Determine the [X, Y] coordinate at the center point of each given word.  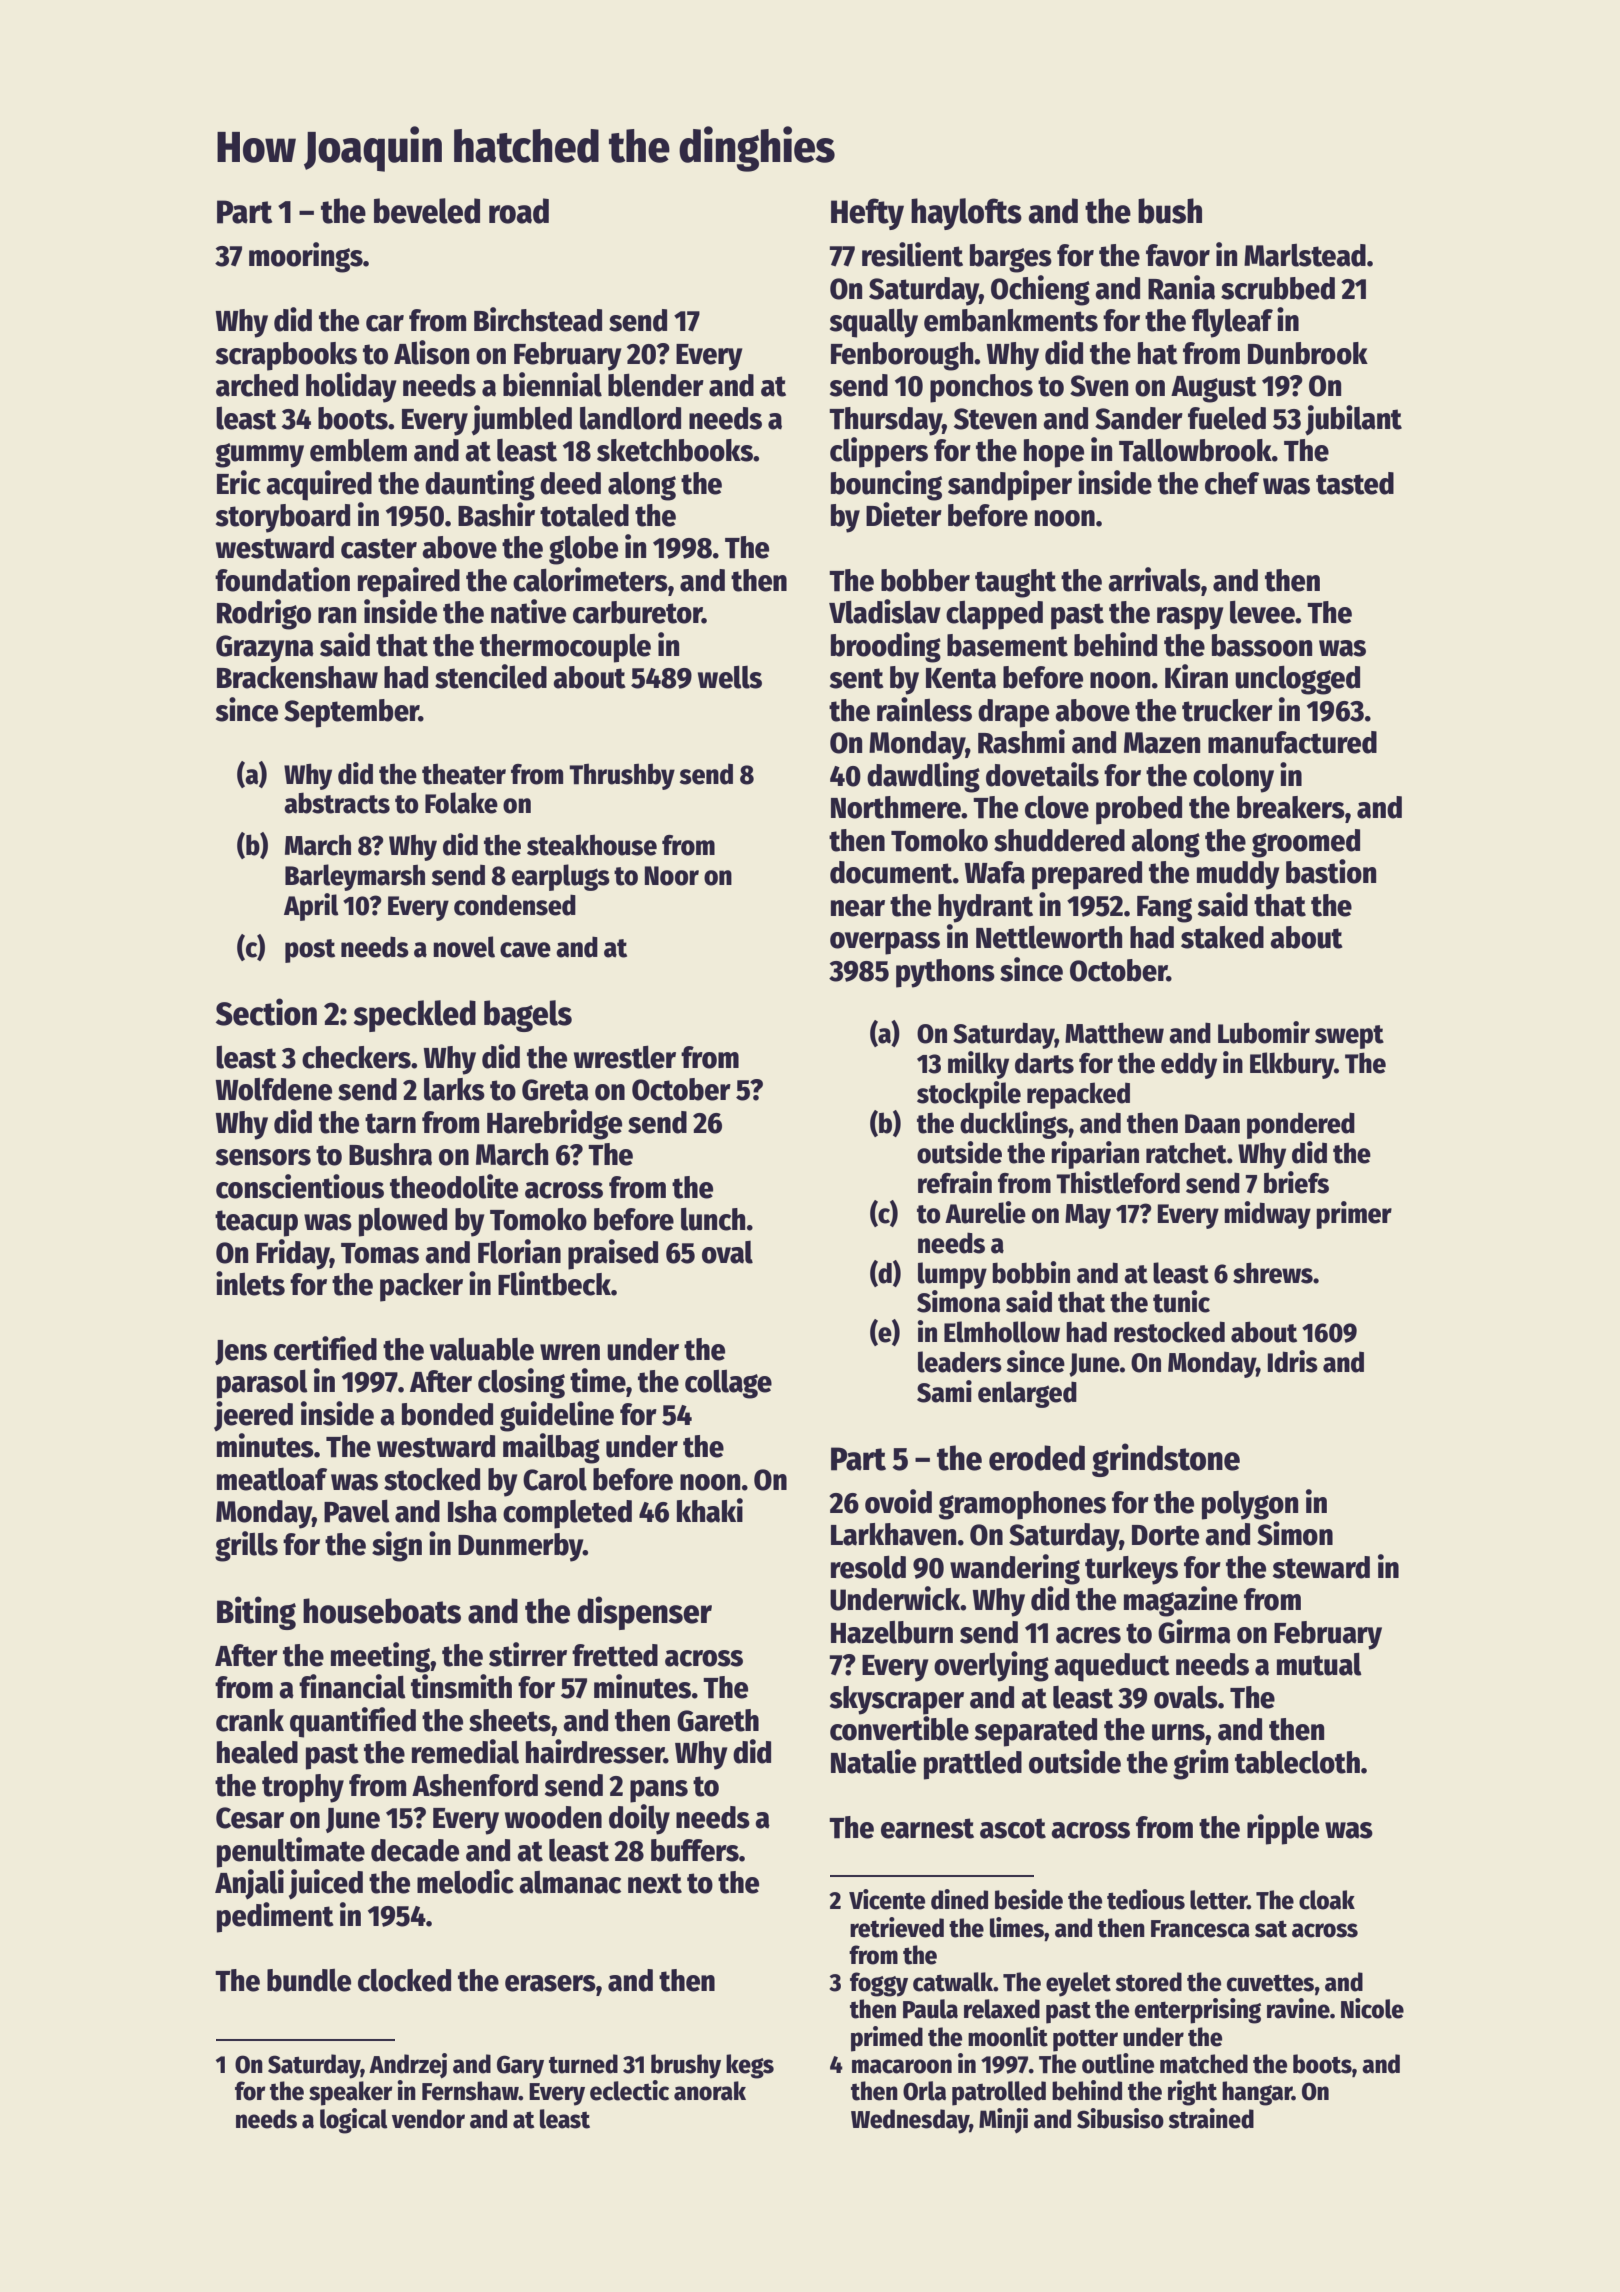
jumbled [522, 420]
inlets [250, 1283]
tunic [1181, 1301]
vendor [428, 2119]
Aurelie [985, 1212]
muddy [1238, 875]
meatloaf [272, 1479]
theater [464, 774]
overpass [885, 943]
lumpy [952, 1275]
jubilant [1353, 420]
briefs [1296, 1182]
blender [656, 385]
